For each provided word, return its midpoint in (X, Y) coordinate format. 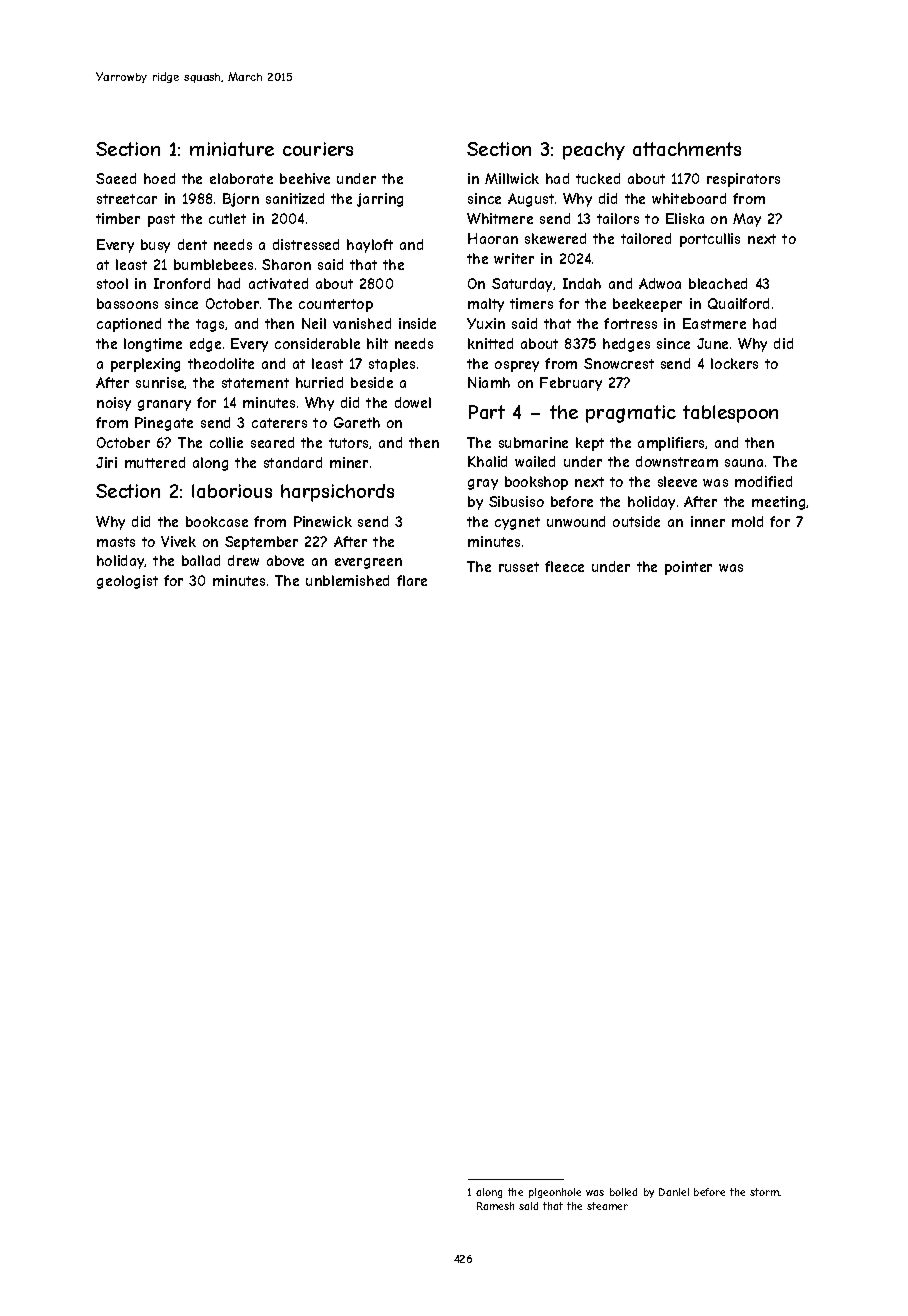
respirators (743, 180)
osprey (517, 366)
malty (486, 305)
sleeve (677, 481)
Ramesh (495, 1206)
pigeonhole (555, 1193)
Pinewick (323, 521)
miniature (232, 149)
